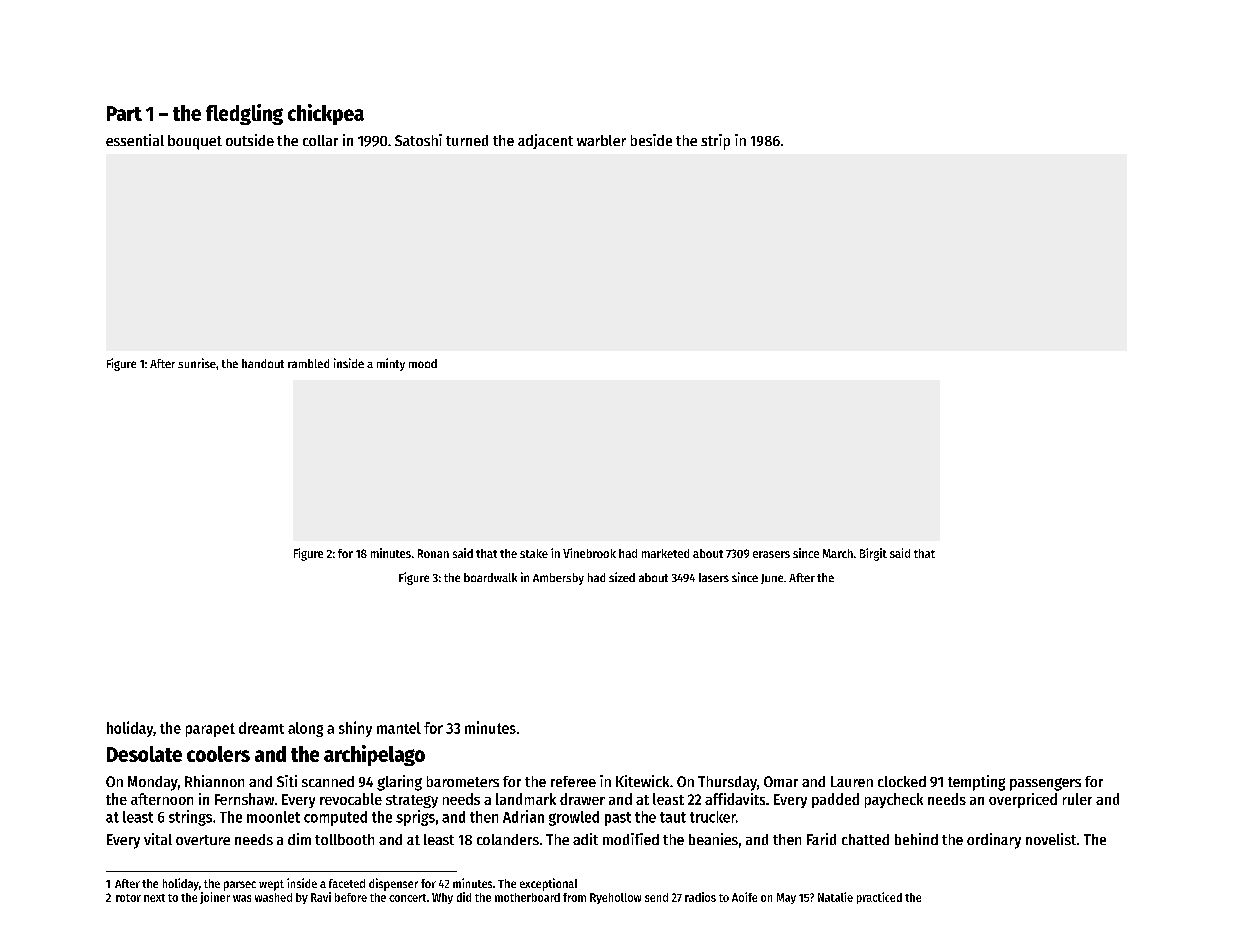 The width and height of the screenshot is (1233, 952). What do you see at coordinates (423, 363) in the screenshot?
I see `mood` at bounding box center [423, 363].
